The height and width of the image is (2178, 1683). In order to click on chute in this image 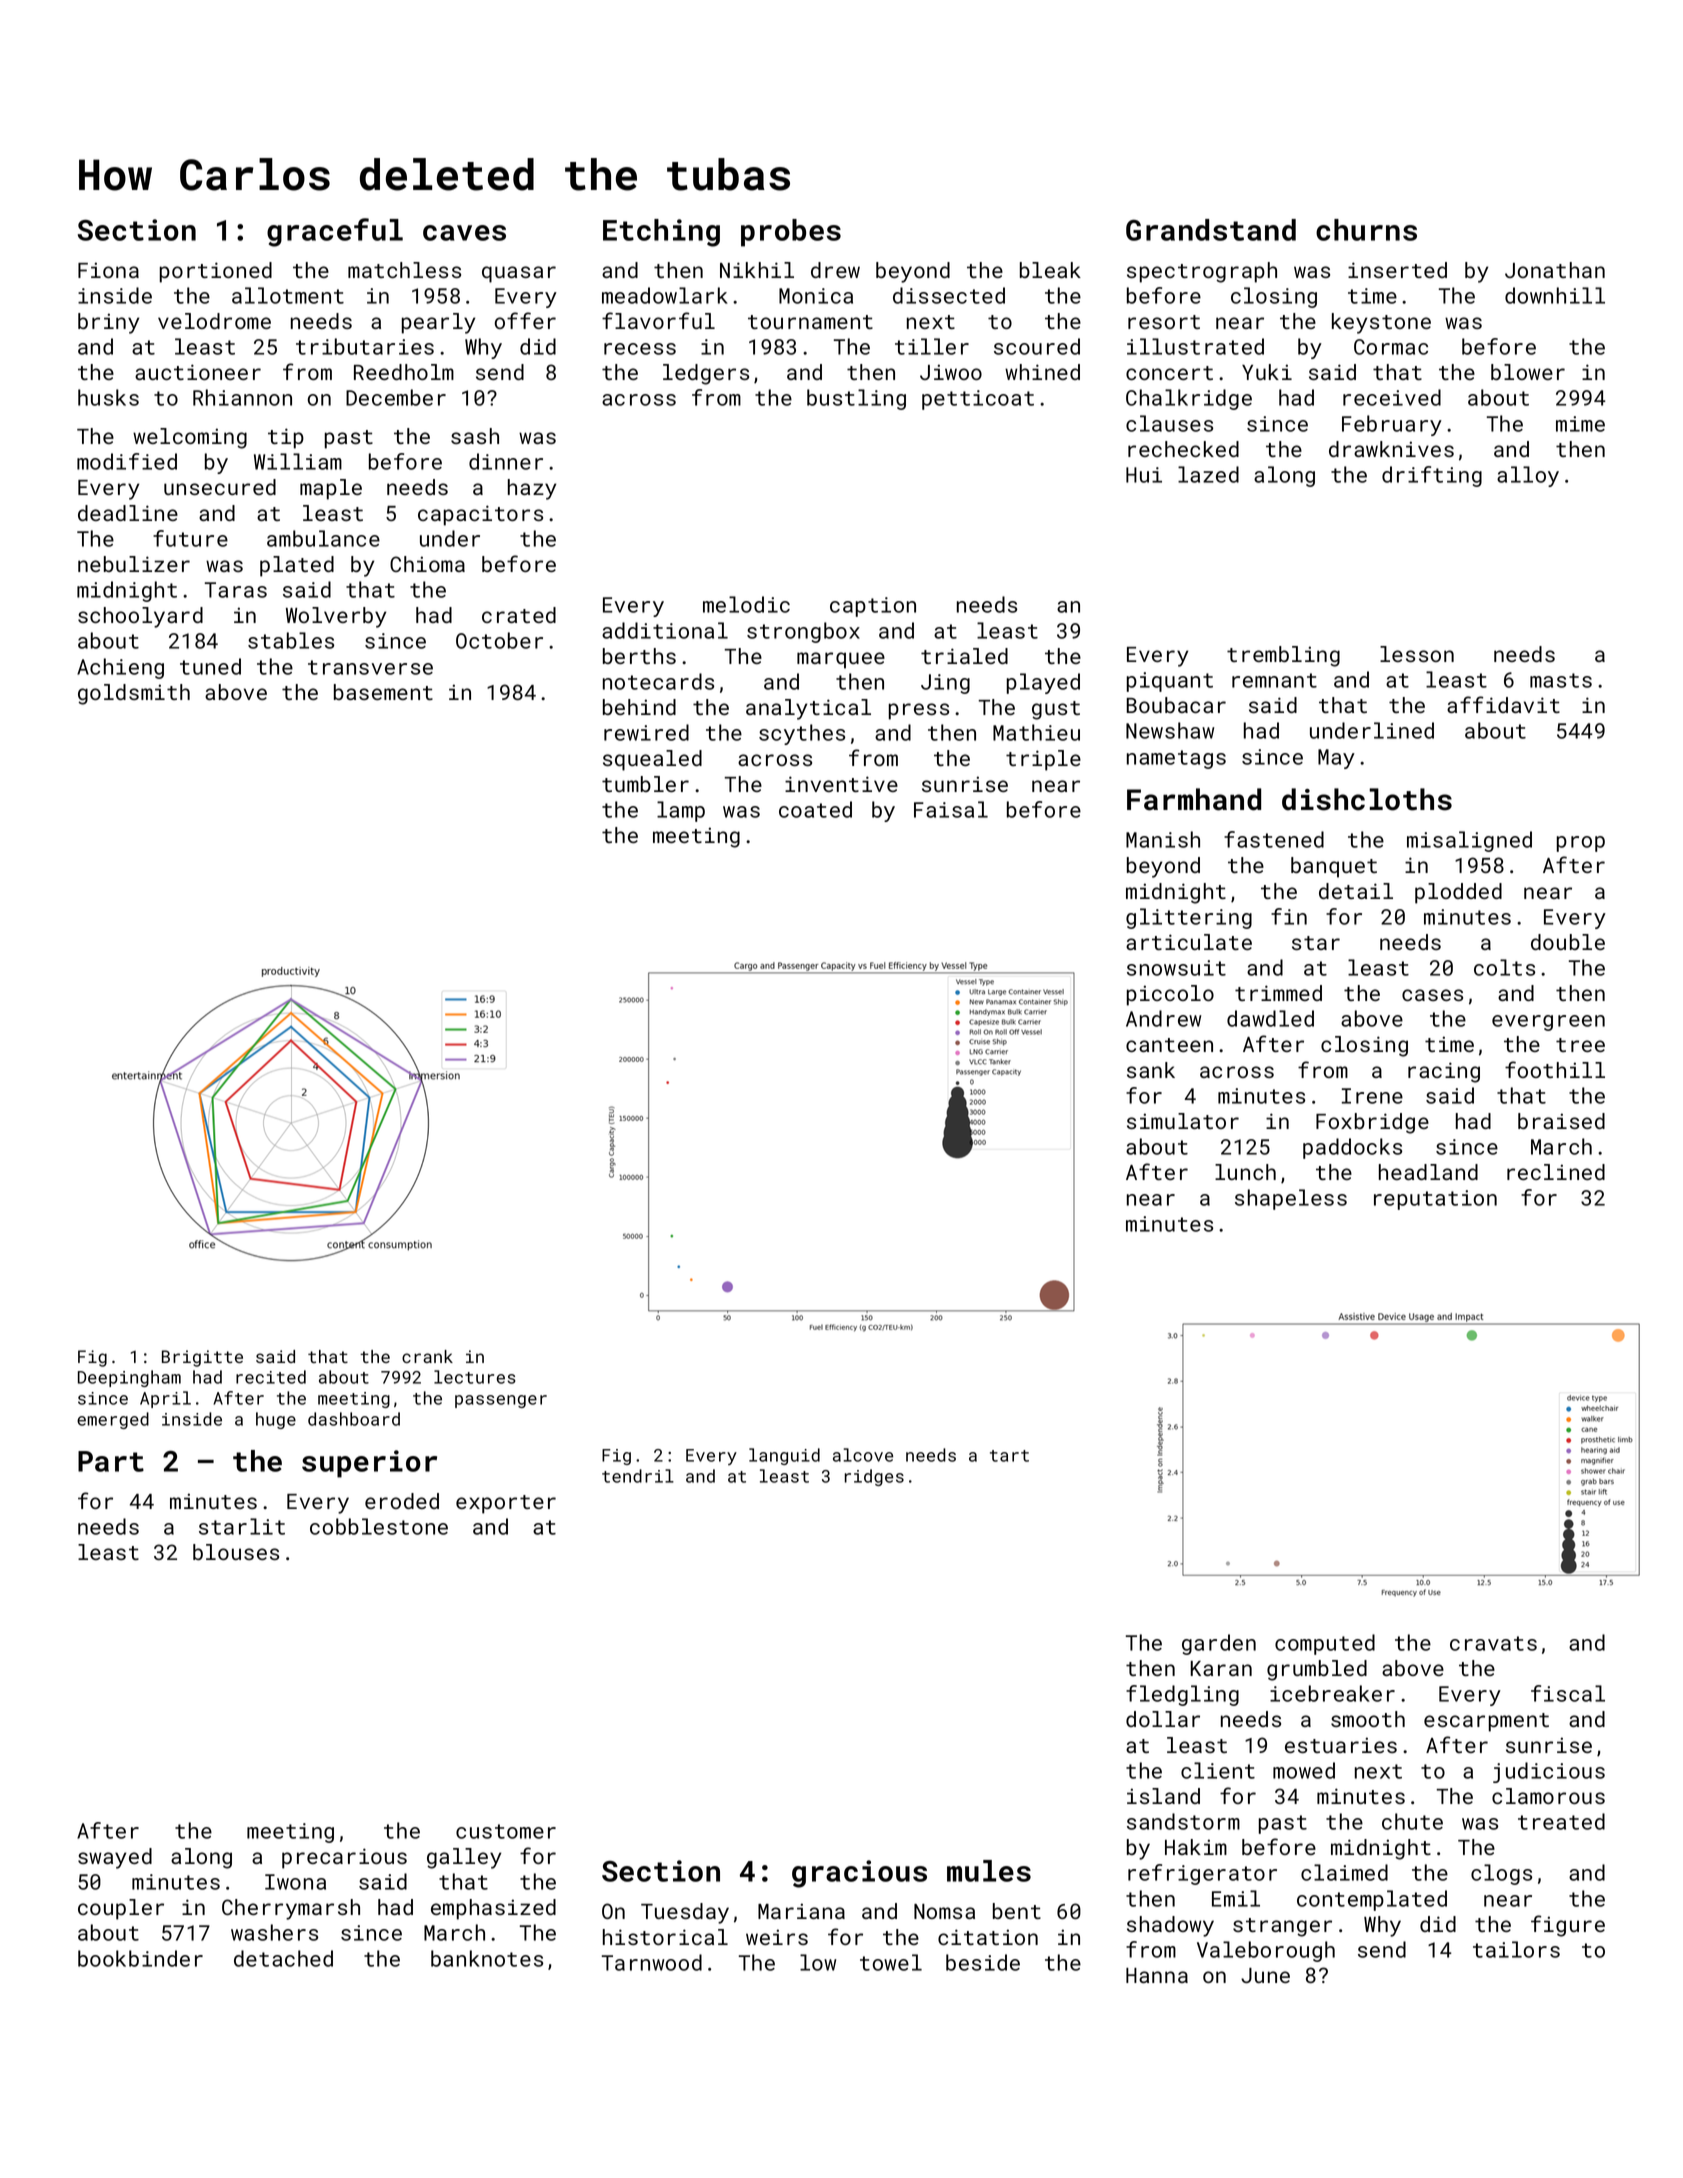, I will do `click(1412, 1821)`.
